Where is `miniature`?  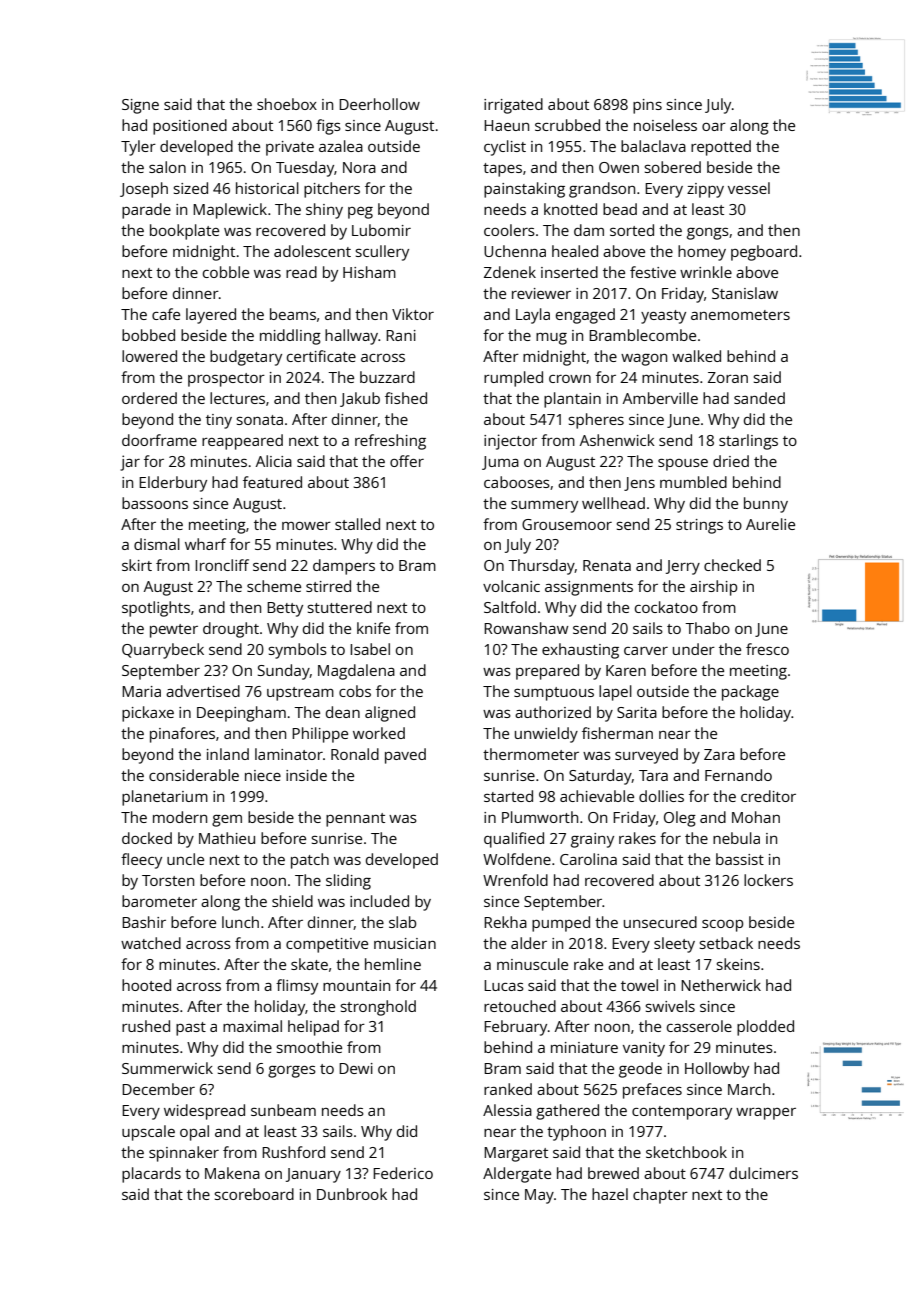
miniature is located at coordinates (584, 1047).
